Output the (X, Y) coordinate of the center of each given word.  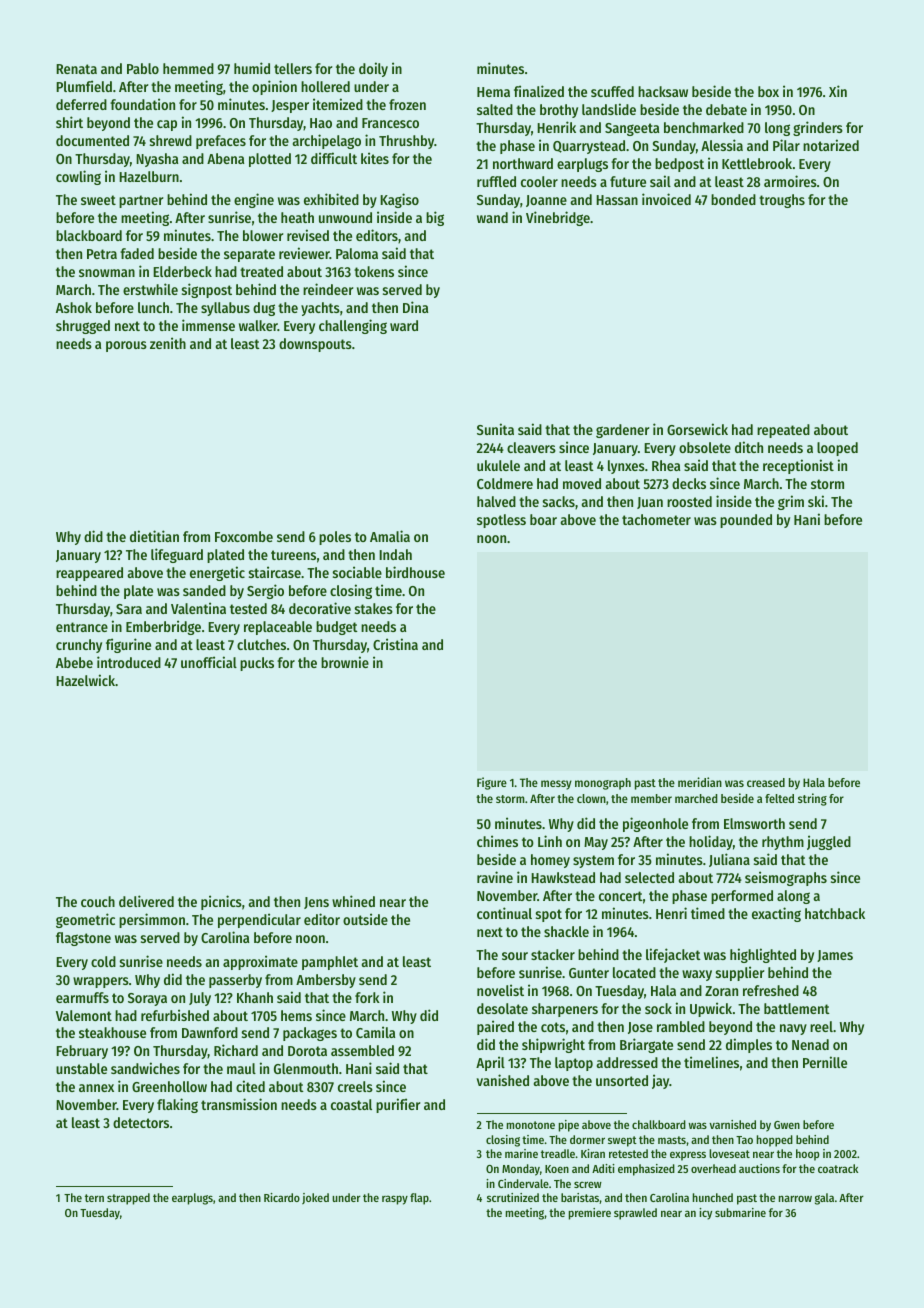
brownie (345, 662)
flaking (177, 1105)
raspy (395, 1200)
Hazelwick (85, 680)
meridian (700, 782)
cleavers (531, 447)
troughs (782, 201)
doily (373, 69)
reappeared (89, 574)
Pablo (143, 68)
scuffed (612, 91)
